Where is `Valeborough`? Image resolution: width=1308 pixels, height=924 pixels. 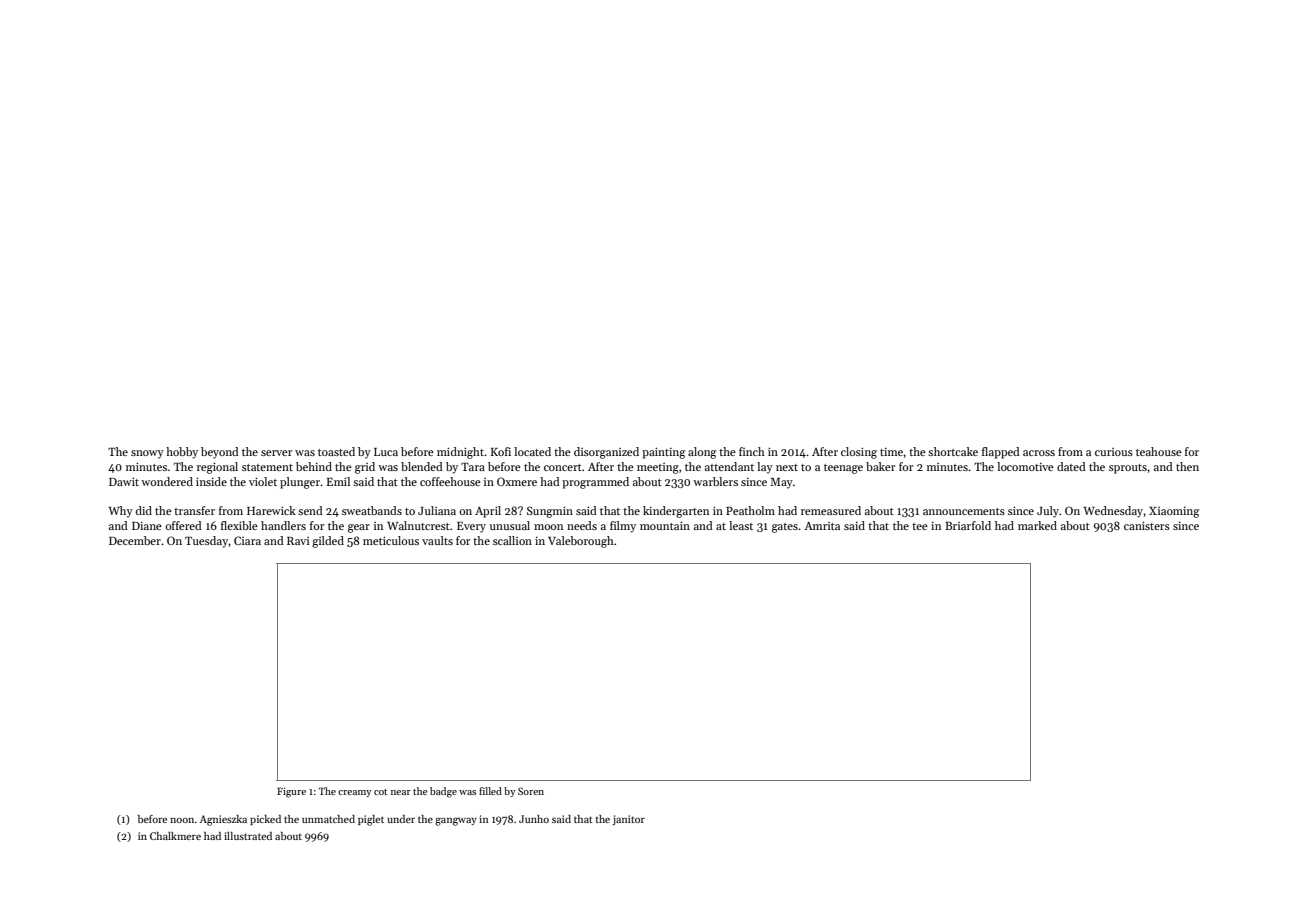
Valeborough is located at coordinates (581, 542).
